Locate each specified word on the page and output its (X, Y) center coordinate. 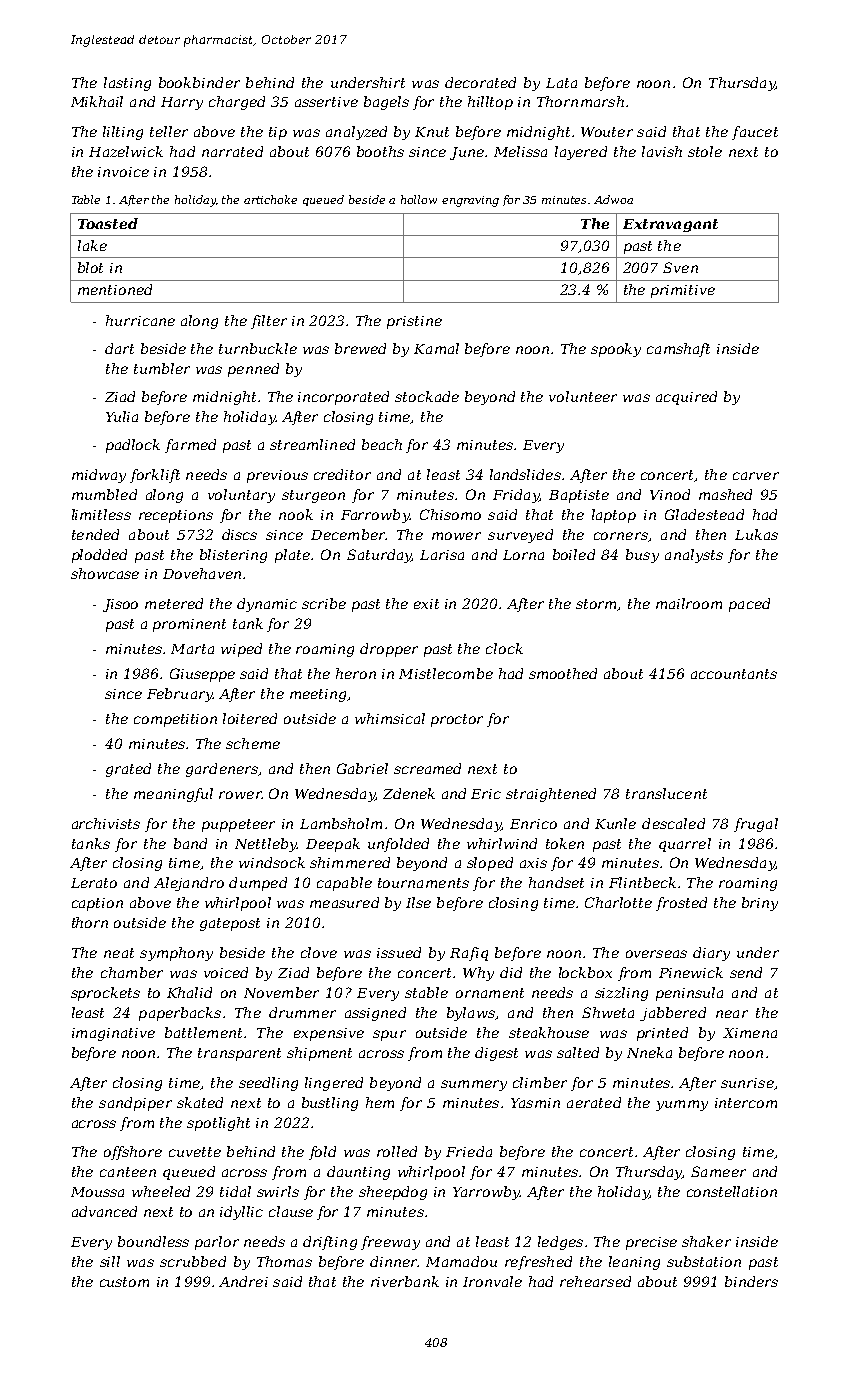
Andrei (243, 1281)
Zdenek (409, 793)
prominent (189, 625)
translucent (666, 793)
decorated (480, 82)
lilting (123, 133)
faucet (755, 133)
